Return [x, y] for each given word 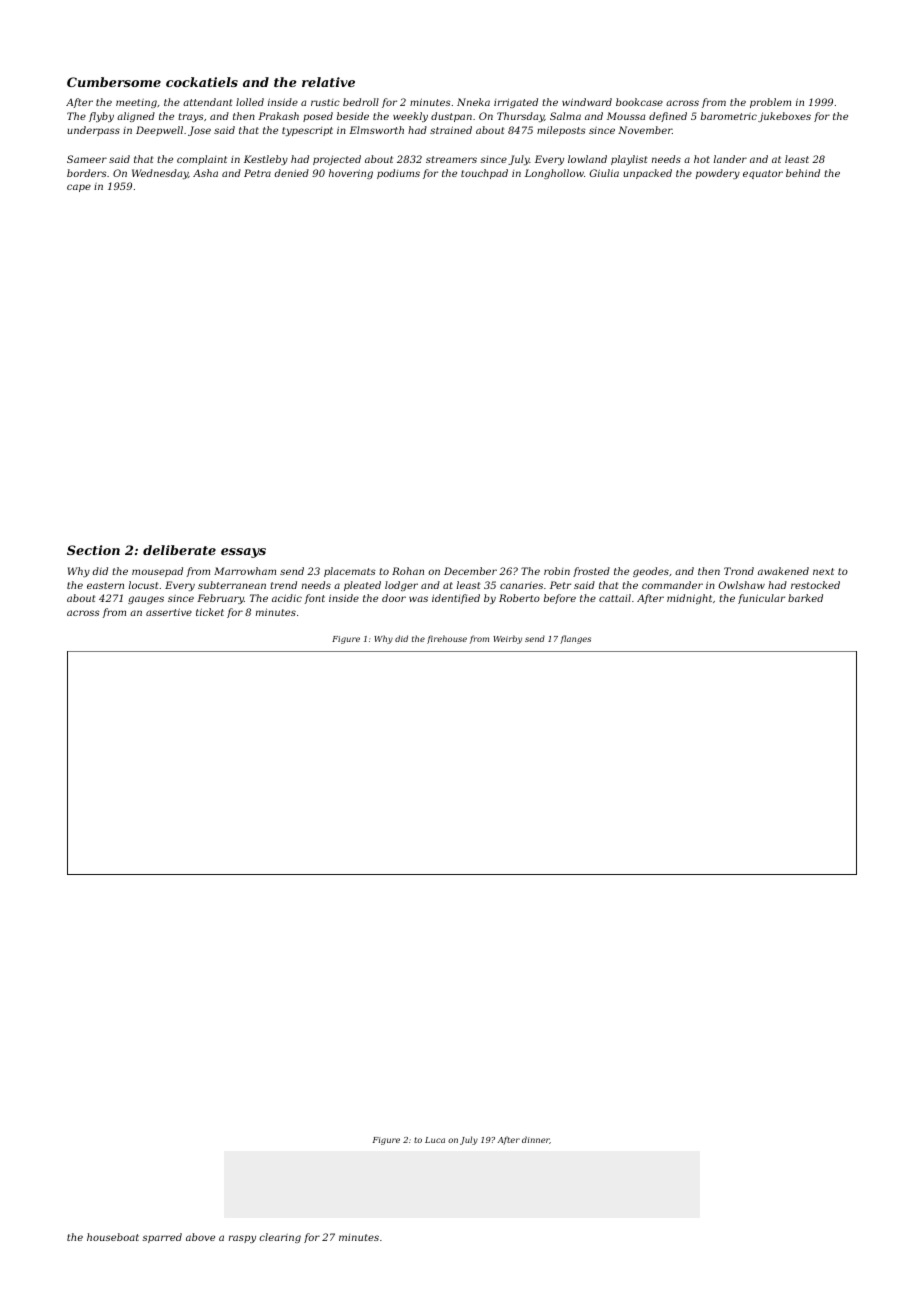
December [470, 571]
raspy [242, 1239]
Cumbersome [114, 82]
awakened [783, 571]
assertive [169, 612]
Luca [435, 1140]
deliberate [179, 550]
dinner [536, 1140]
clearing [280, 1238]
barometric [729, 116]
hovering [351, 174]
